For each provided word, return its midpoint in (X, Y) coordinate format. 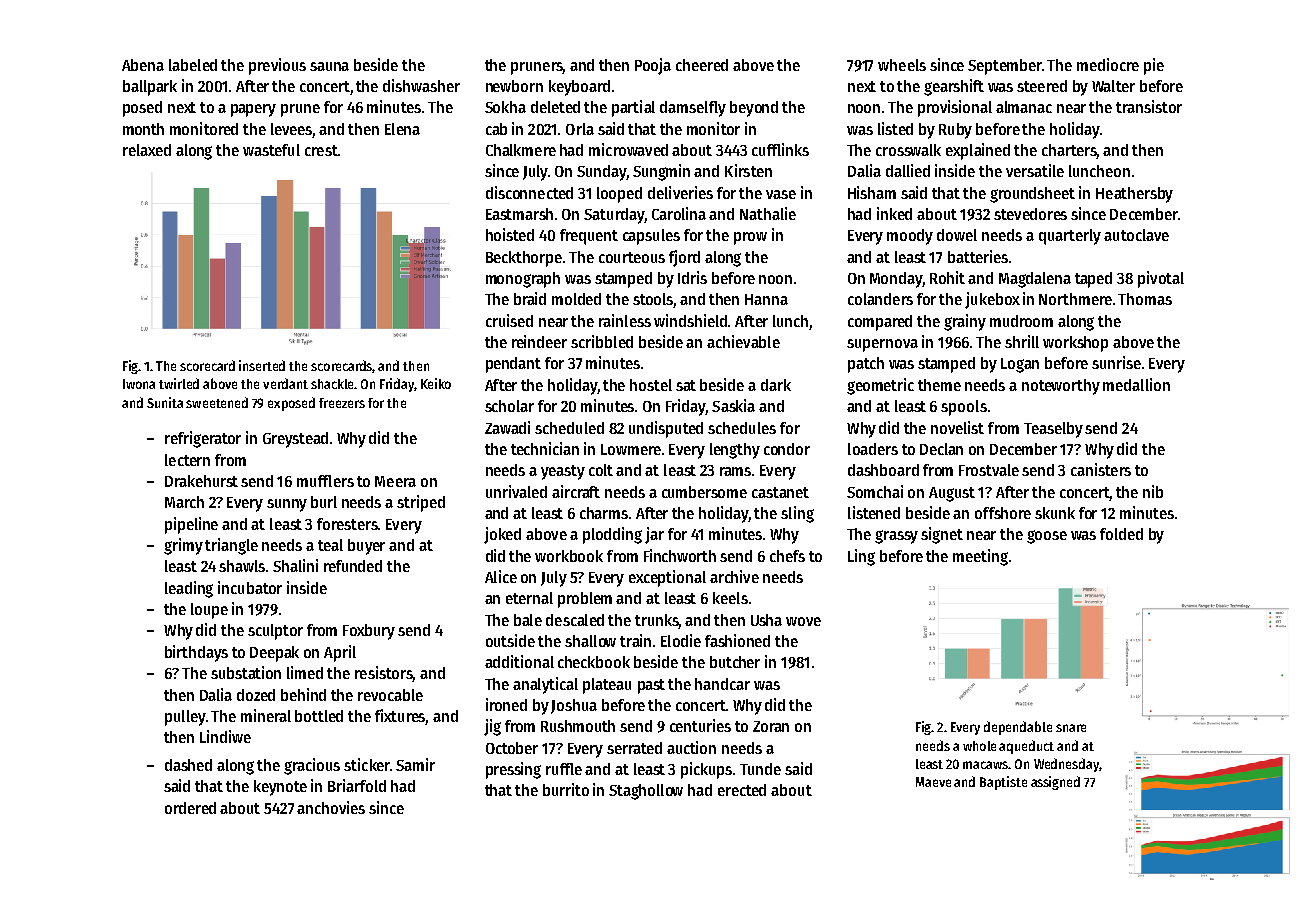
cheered (702, 65)
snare (1071, 728)
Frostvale (989, 470)
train (635, 640)
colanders (880, 299)
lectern (187, 460)
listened (874, 512)
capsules (651, 237)
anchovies (331, 807)
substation (246, 672)
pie (1154, 66)
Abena (143, 65)
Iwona (139, 384)
